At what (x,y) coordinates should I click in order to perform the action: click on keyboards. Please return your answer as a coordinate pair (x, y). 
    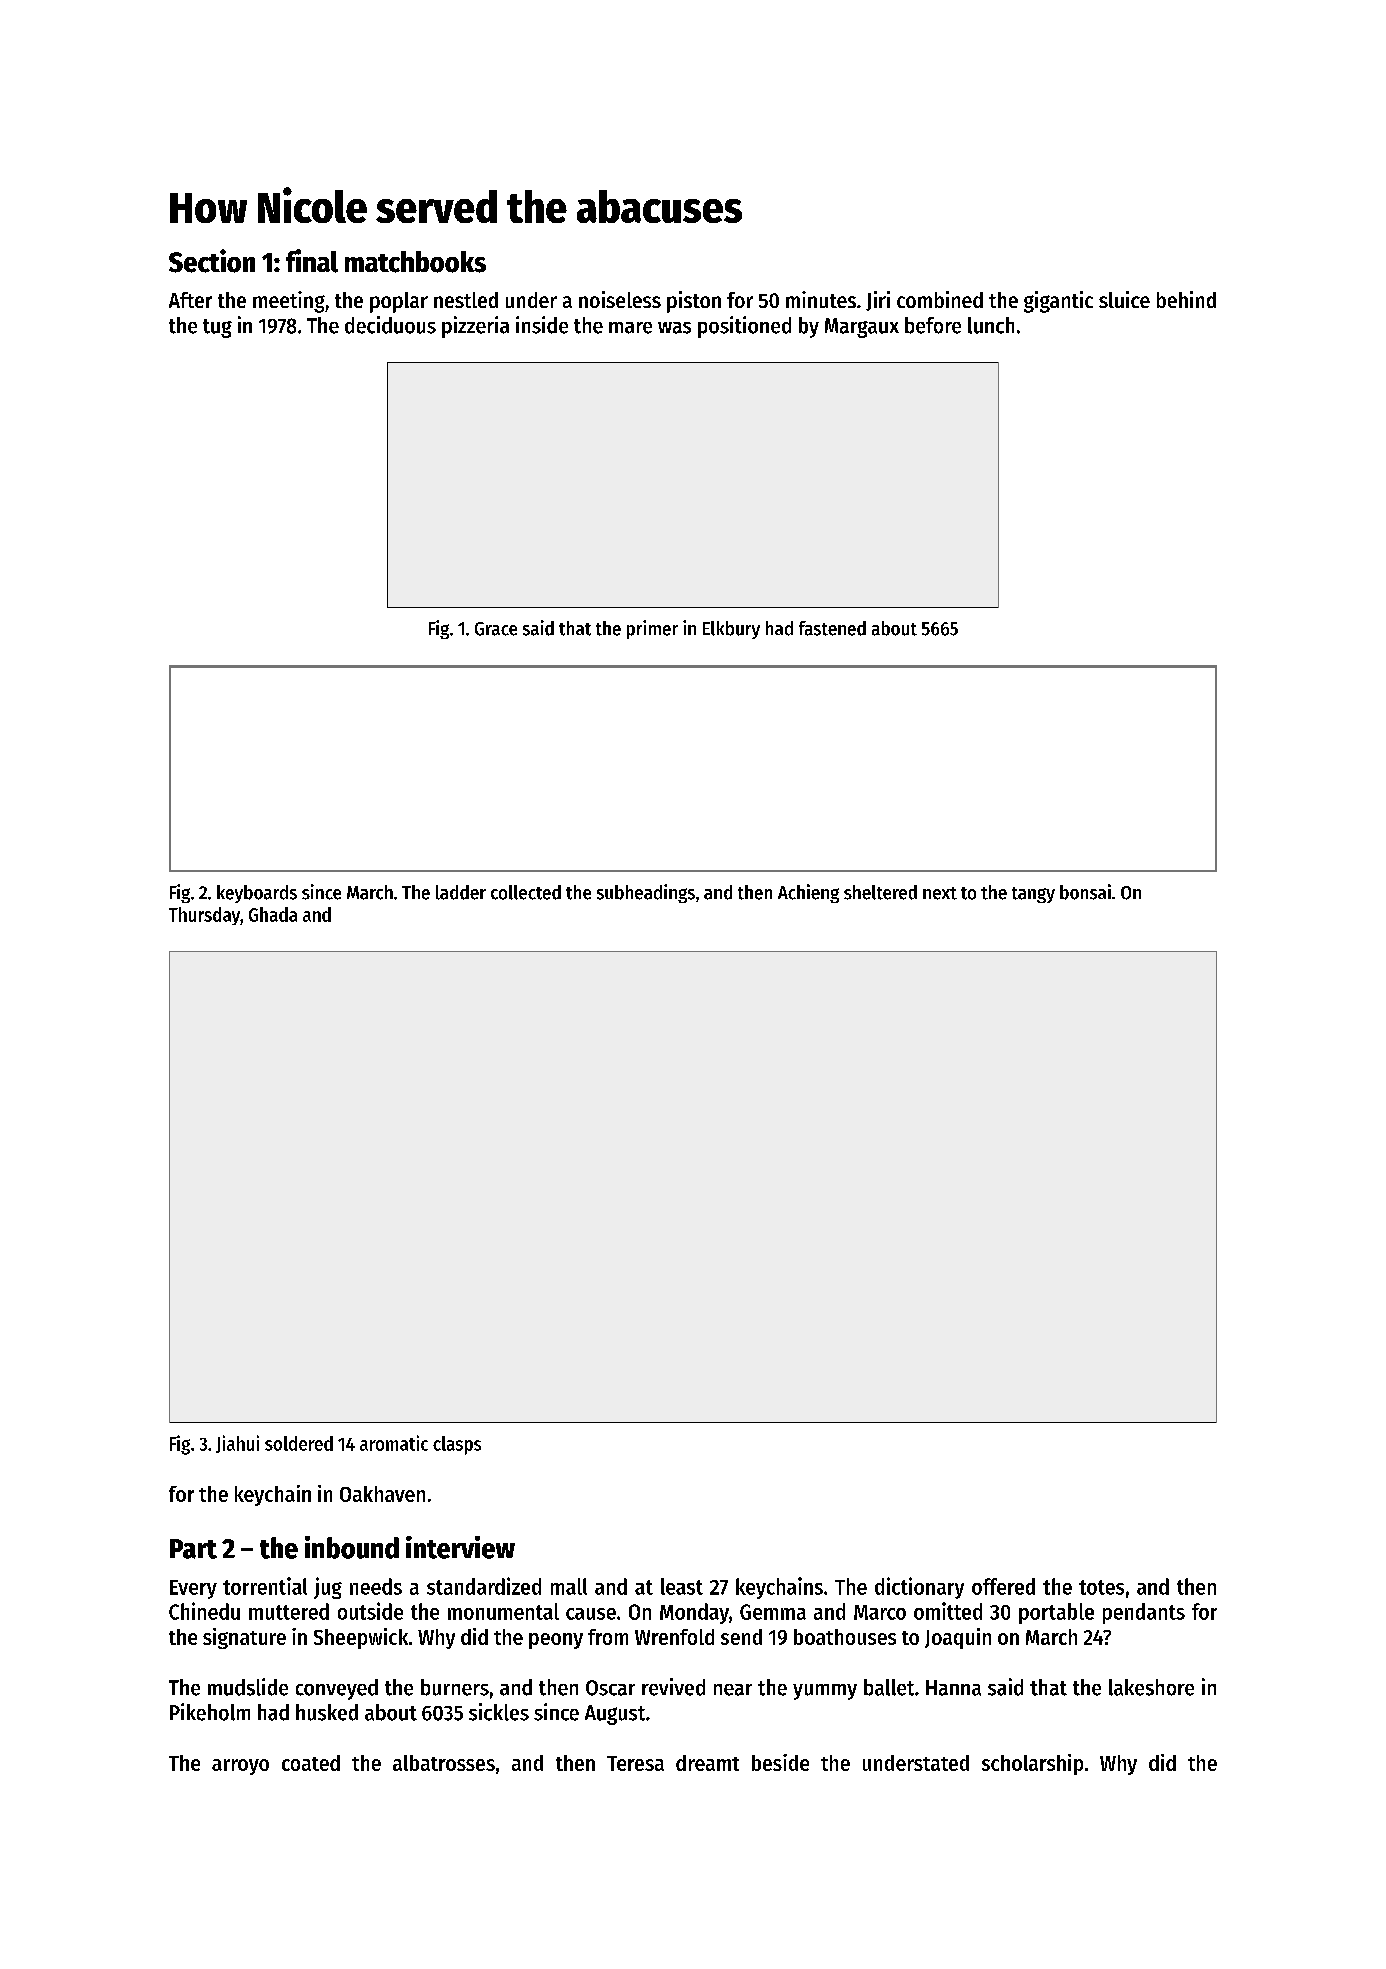
    Looking at the image, I should click on (257, 894).
